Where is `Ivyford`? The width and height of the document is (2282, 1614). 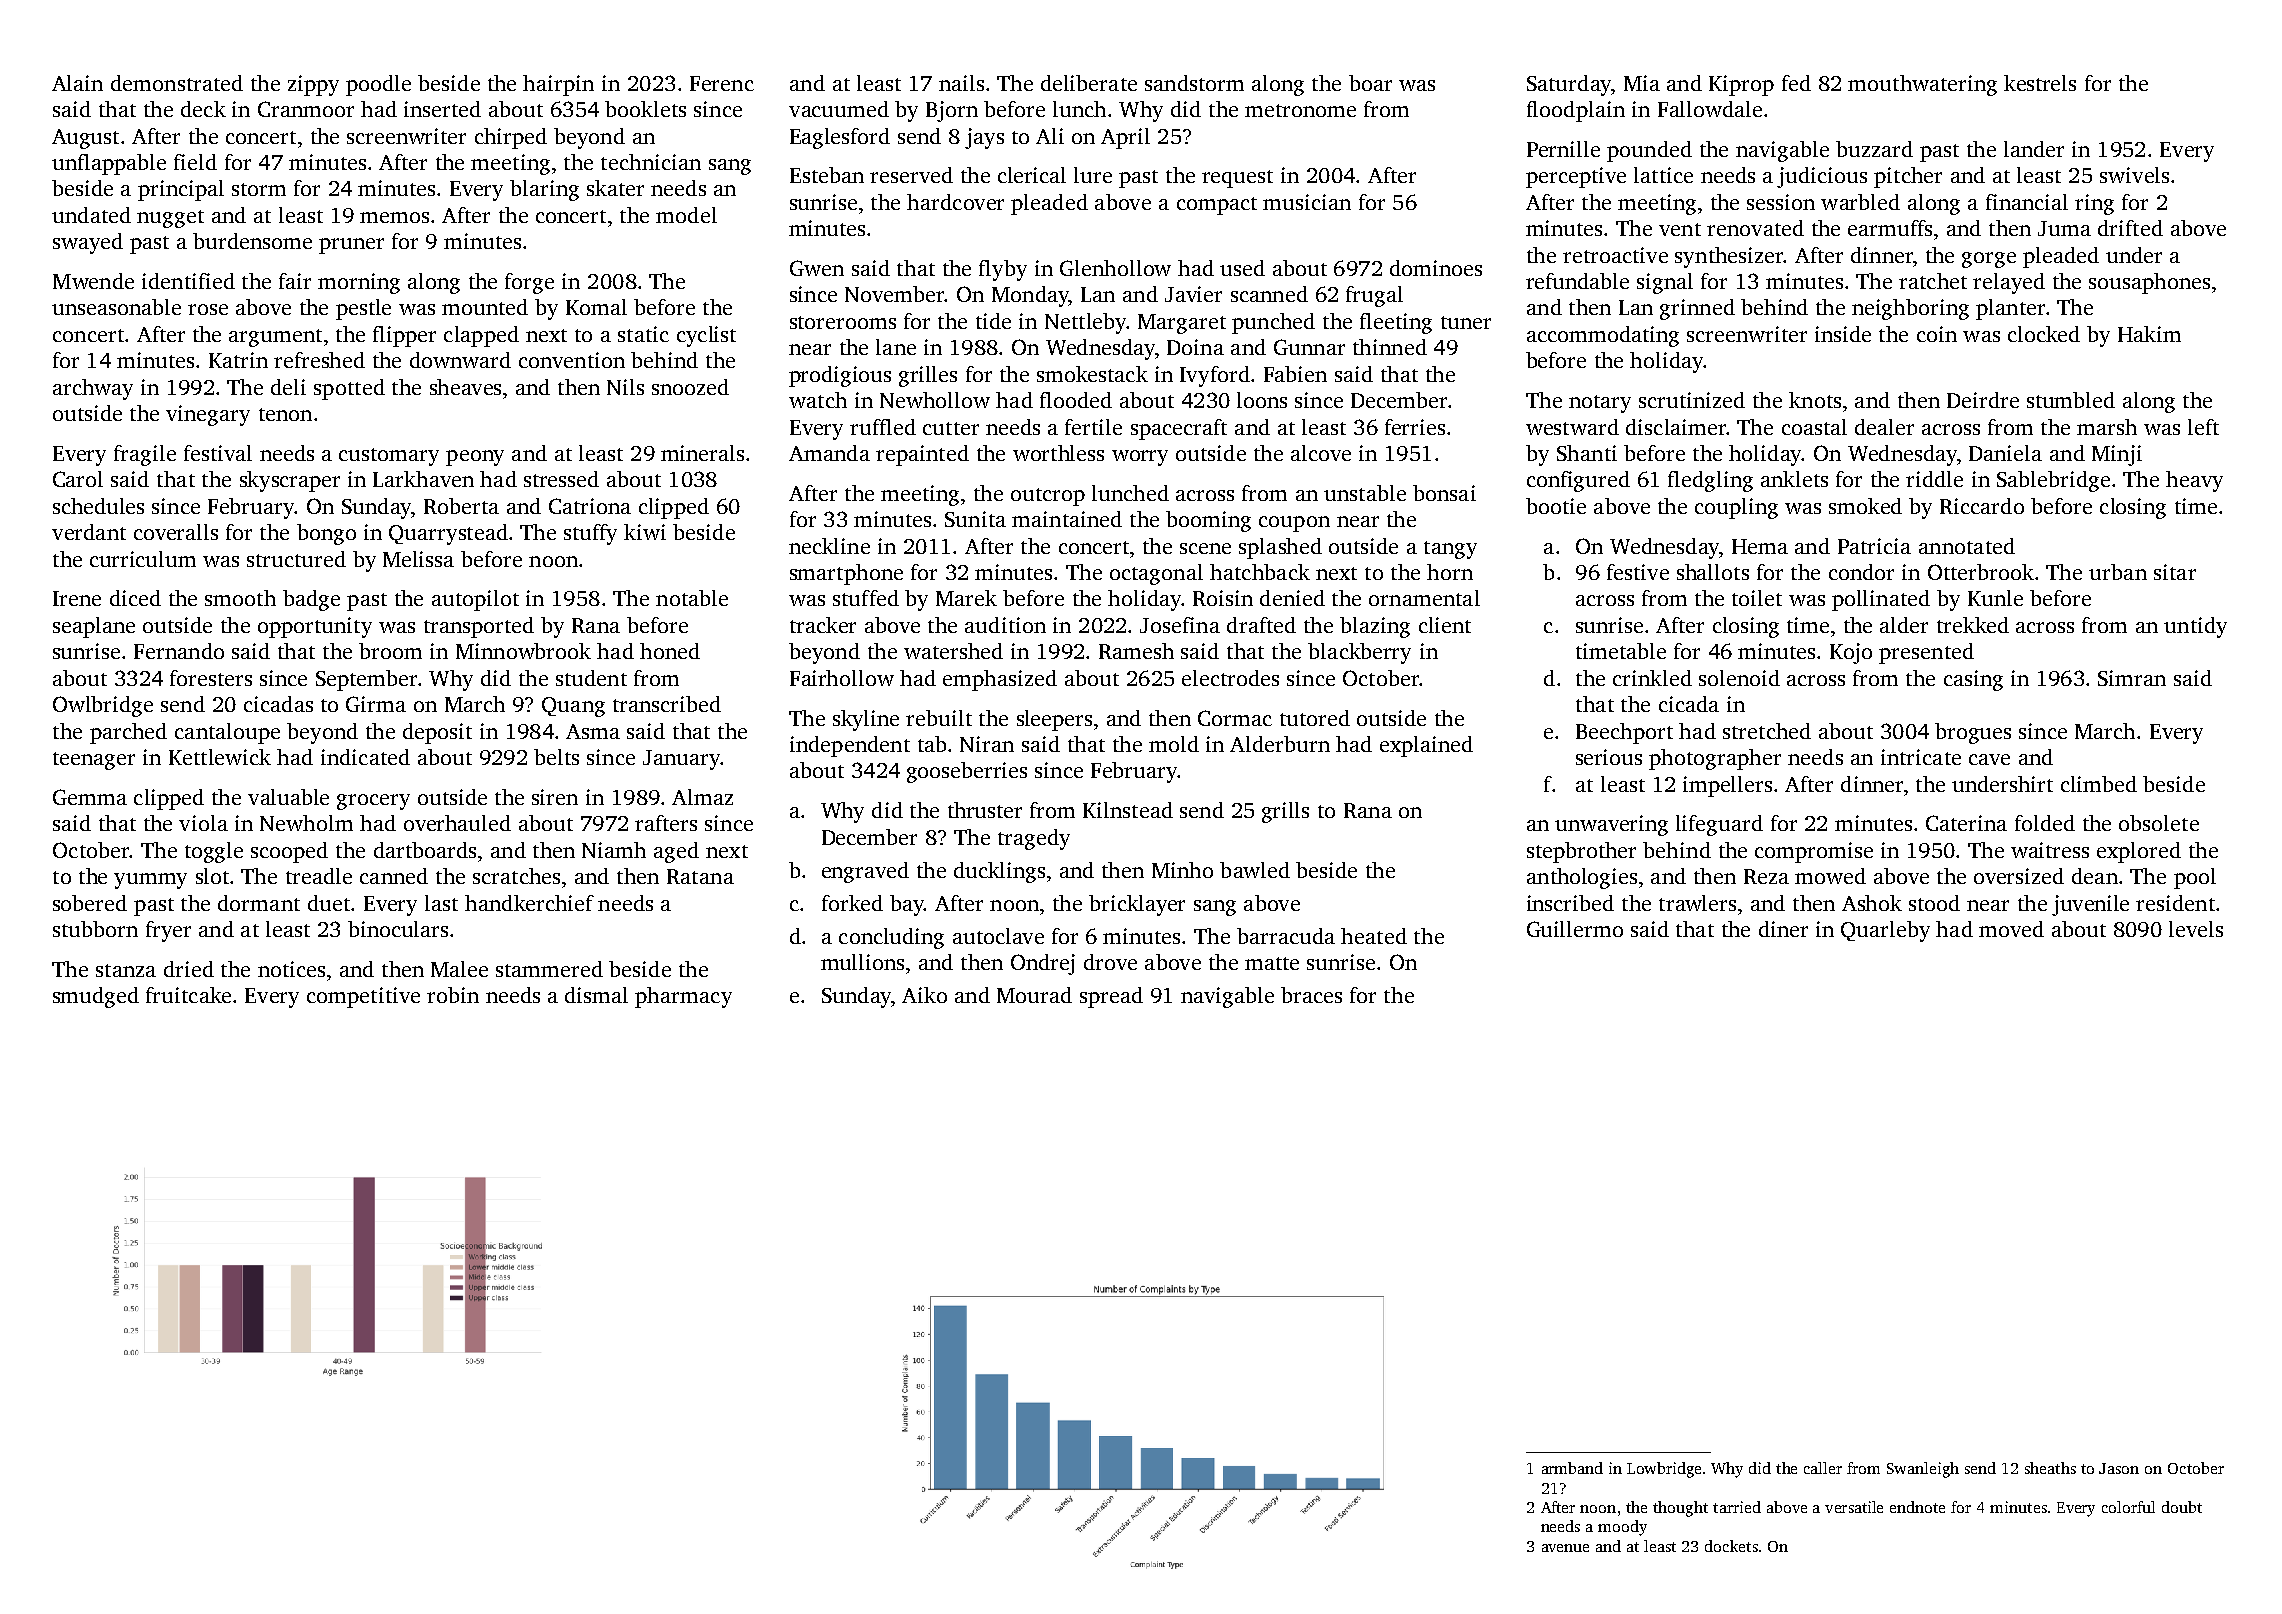
Ivyford is located at coordinates (1215, 376).
